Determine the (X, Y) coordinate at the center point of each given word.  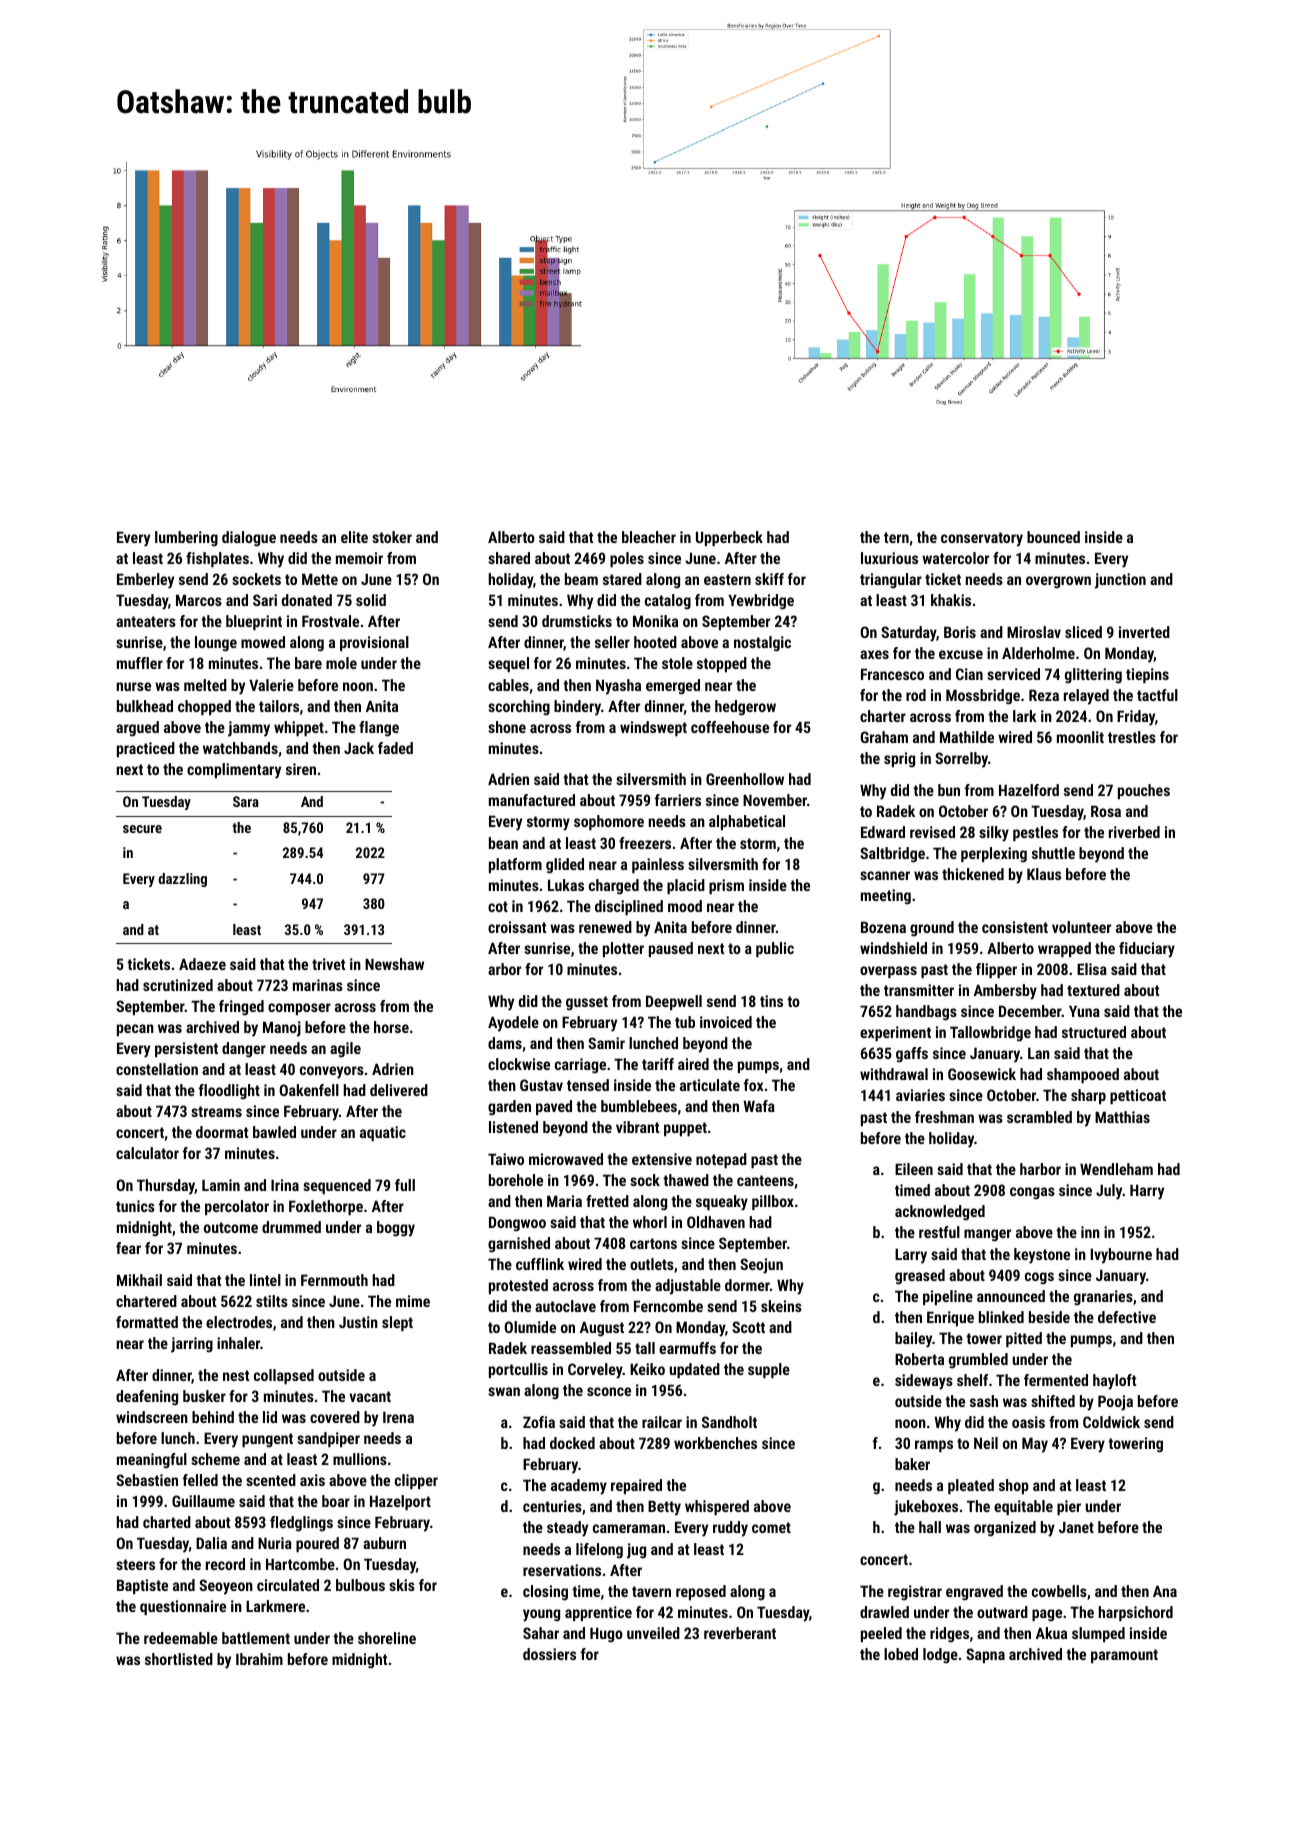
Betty (664, 1508)
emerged (673, 687)
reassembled (571, 1348)
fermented (1056, 1380)
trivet (328, 964)
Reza (1044, 695)
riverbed (1134, 832)
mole (341, 663)
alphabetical (747, 822)
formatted (147, 1322)
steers (135, 1564)
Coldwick (1111, 1422)
